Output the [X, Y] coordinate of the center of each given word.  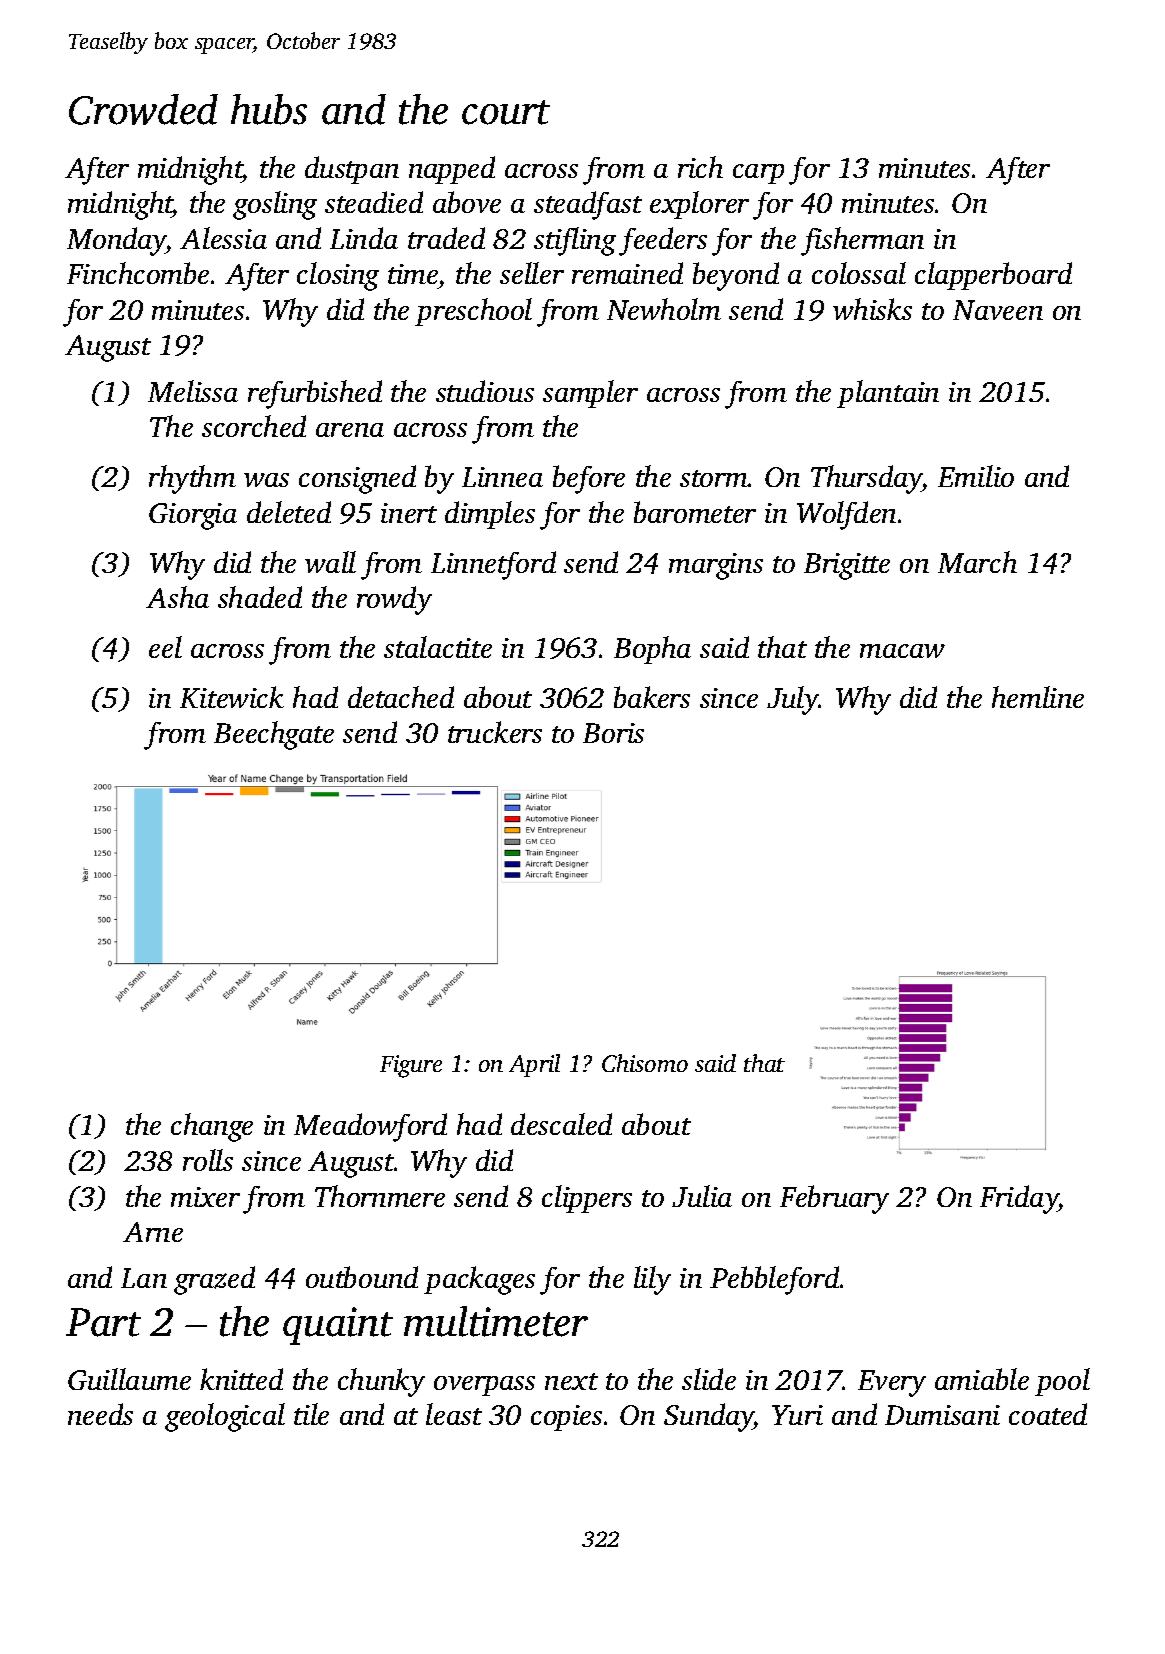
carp [758, 174]
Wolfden [846, 515]
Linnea [502, 477]
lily [652, 1280]
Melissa [193, 391]
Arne [153, 1232]
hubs [269, 109]
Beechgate [274, 735]
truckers [495, 732]
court [506, 112]
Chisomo [645, 1063]
